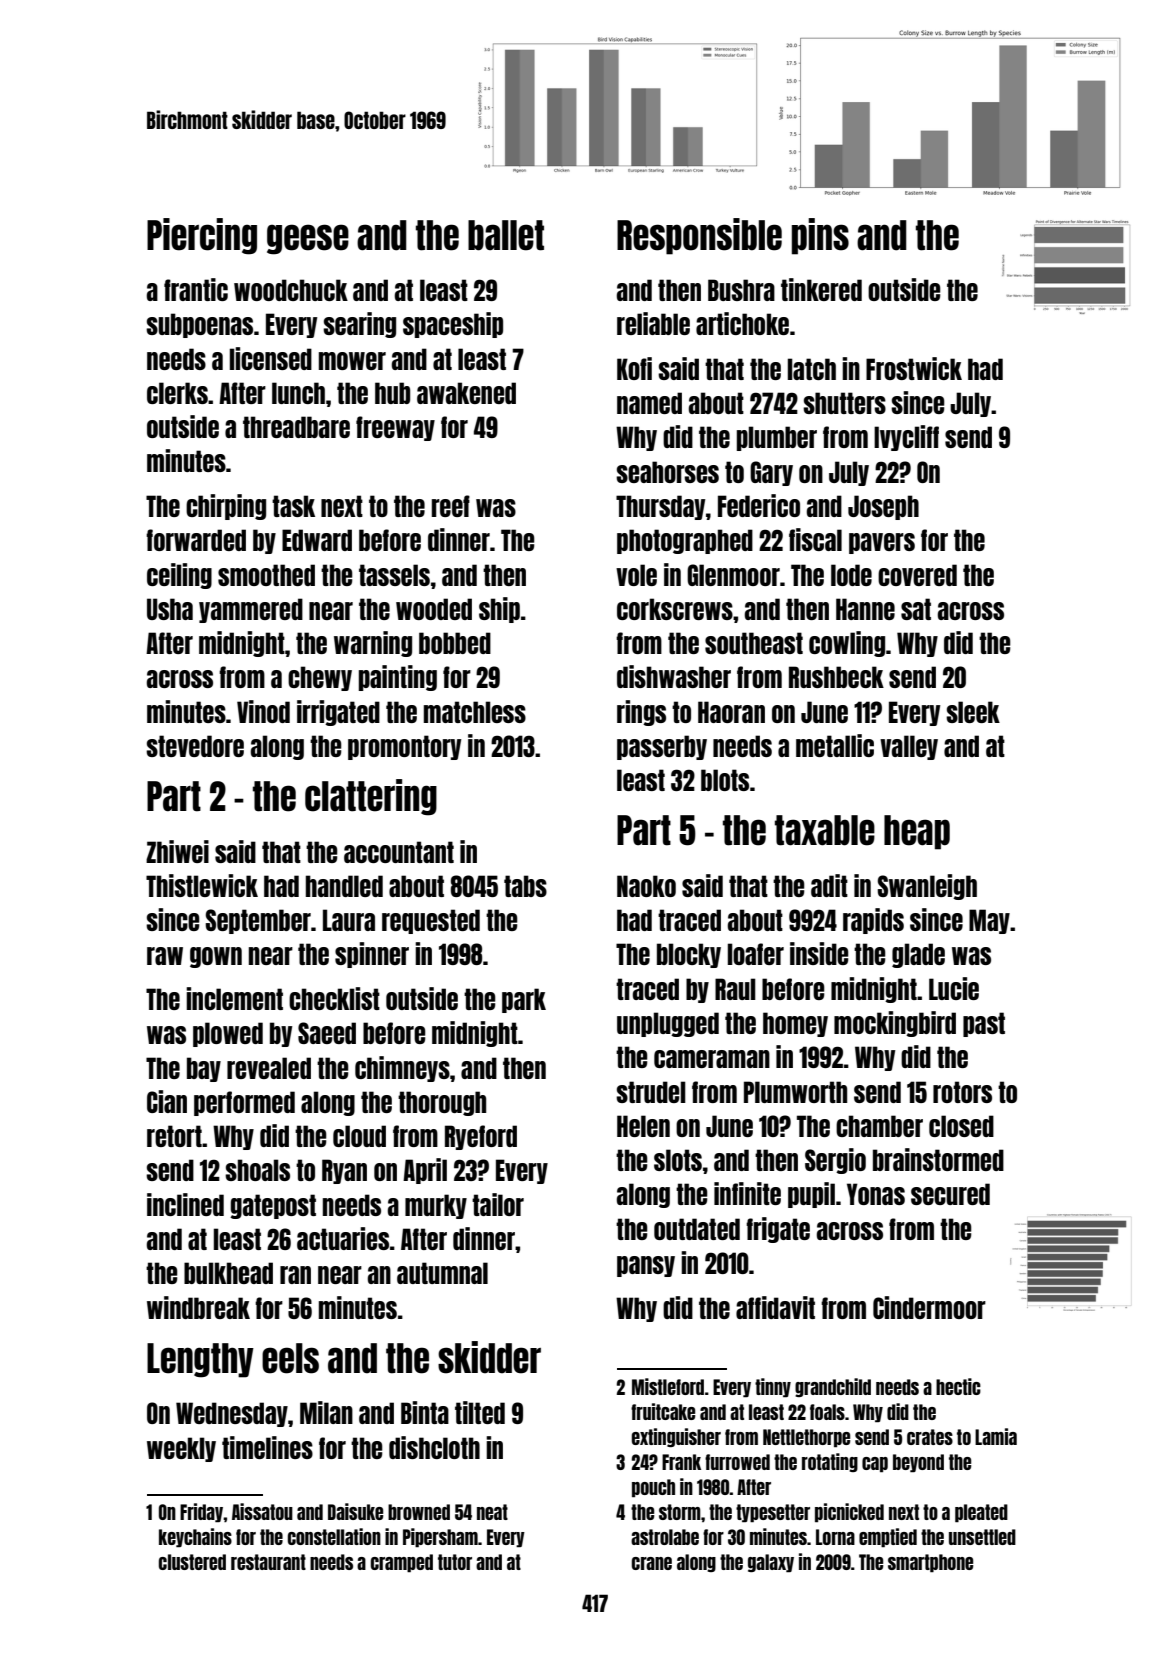  What do you see at coordinates (298, 393) in the screenshot?
I see `lunch` at bounding box center [298, 393].
